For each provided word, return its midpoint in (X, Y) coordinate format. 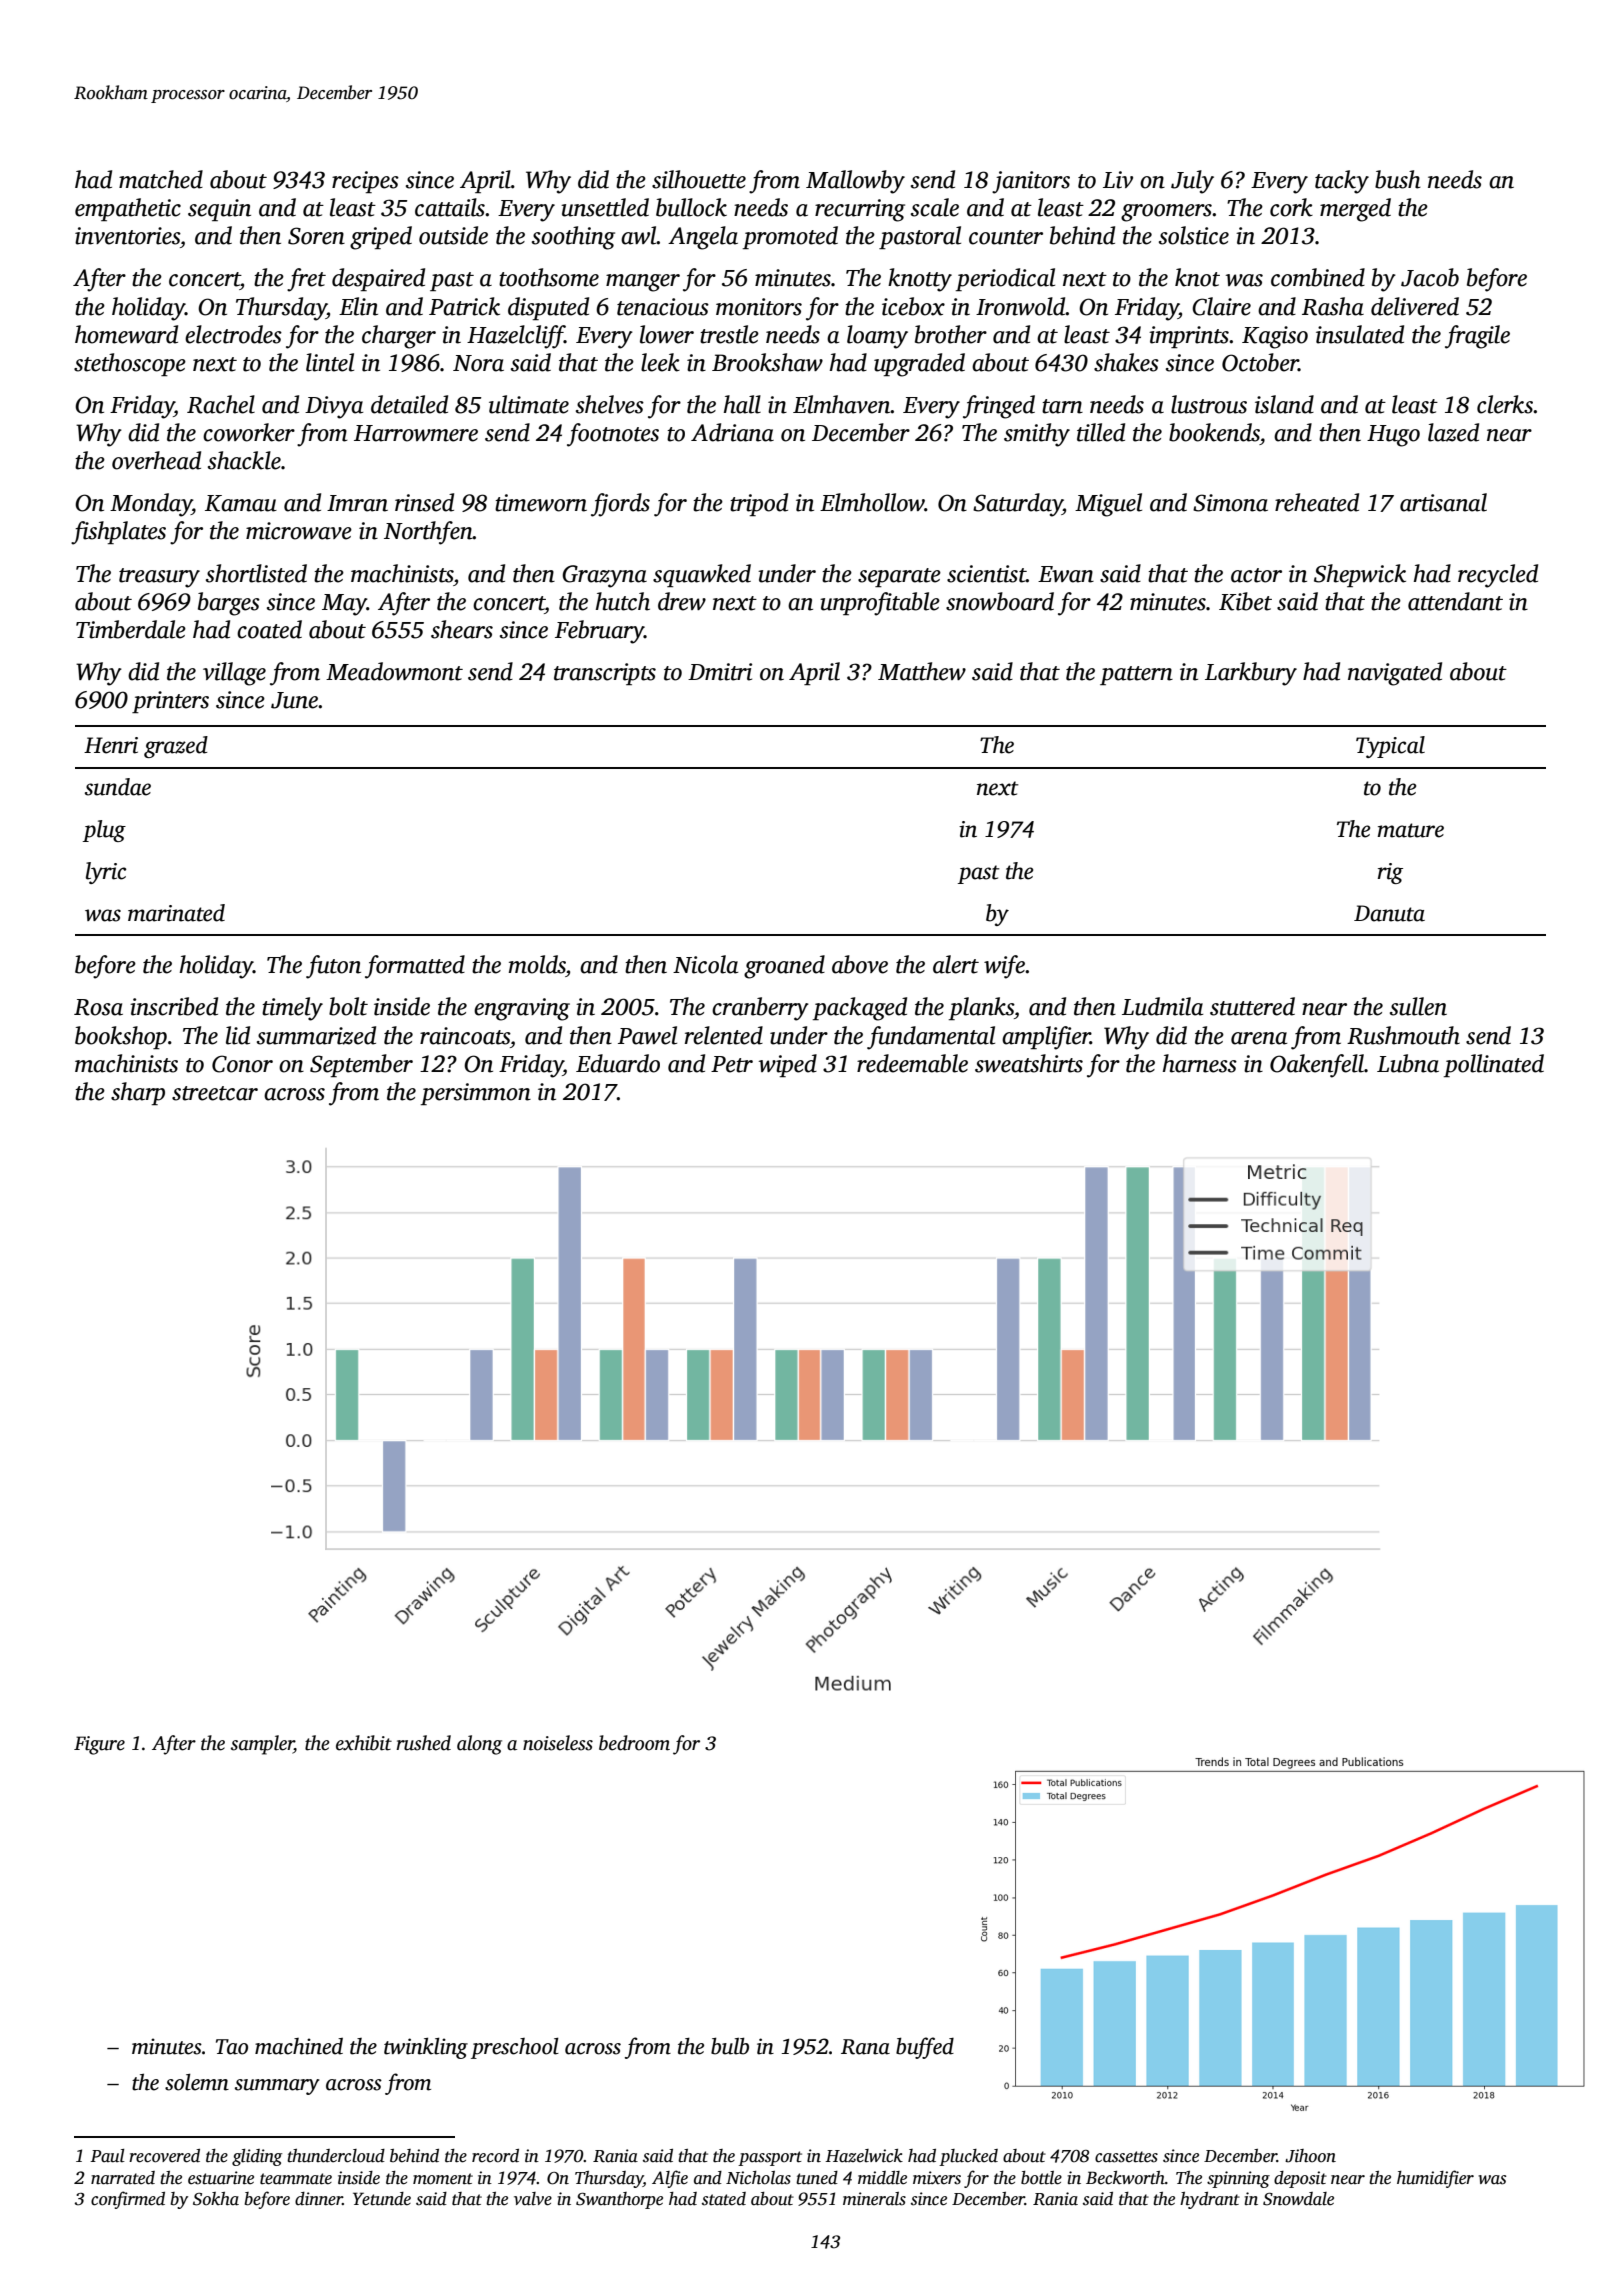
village (234, 674)
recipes (365, 182)
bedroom (634, 1743)
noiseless (558, 1743)
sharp (138, 1093)
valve (533, 2199)
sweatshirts (1029, 1063)
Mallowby (855, 182)
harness (1200, 1063)
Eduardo (618, 1063)
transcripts (605, 674)
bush (1398, 179)
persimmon (476, 1094)
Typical (1390, 747)
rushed (423, 1743)
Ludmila (1162, 1006)
